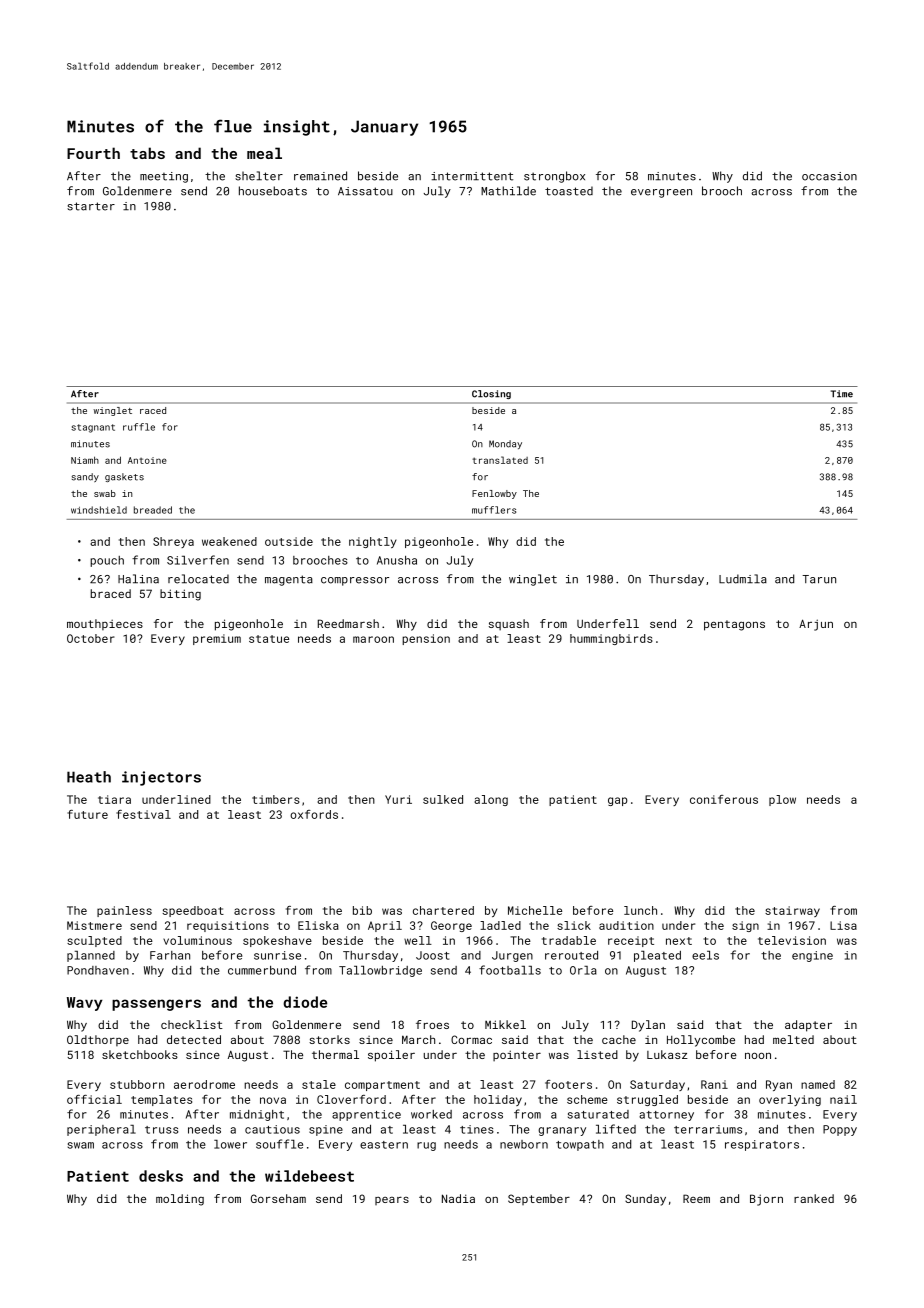  What do you see at coordinates (494, 510) in the screenshot?
I see `mufflers` at bounding box center [494, 510].
